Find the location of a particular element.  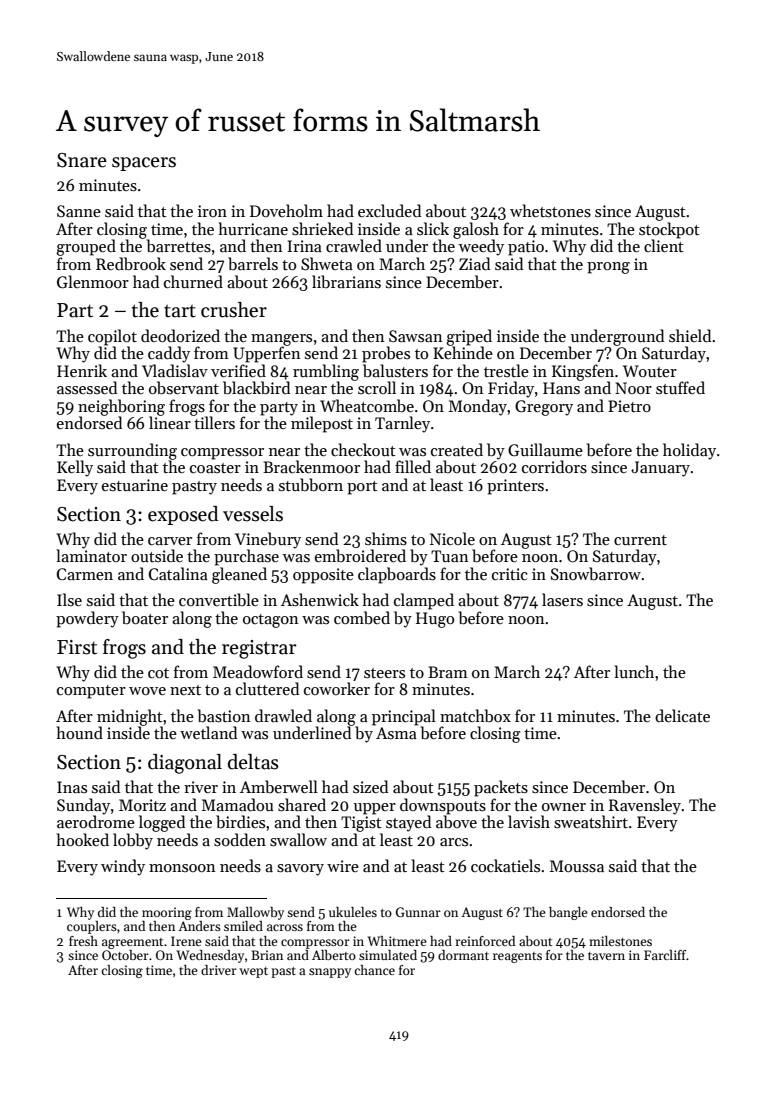

estuarine is located at coordinates (135, 485).
